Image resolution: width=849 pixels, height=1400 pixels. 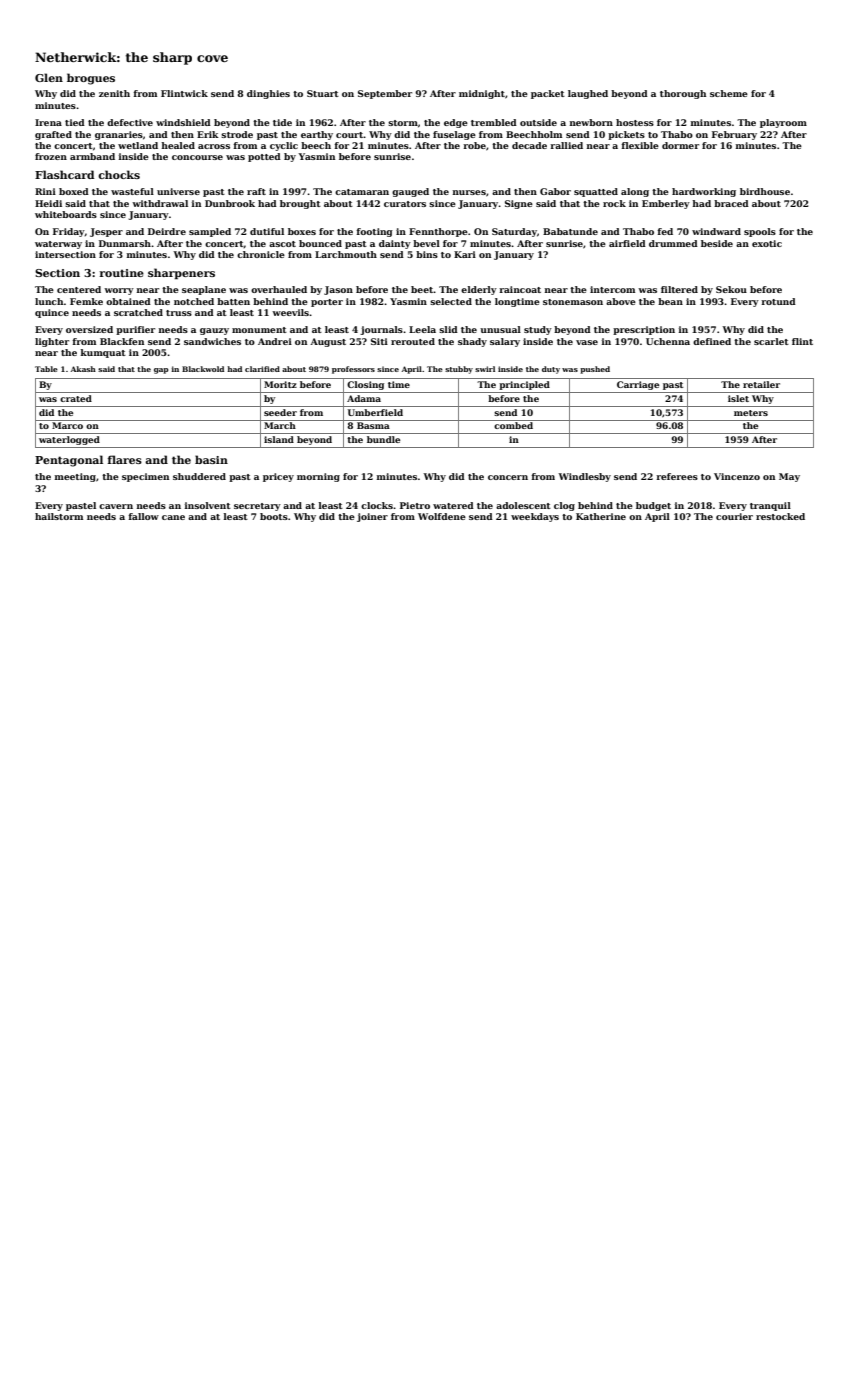 I want to click on meeting, so click(x=75, y=477).
